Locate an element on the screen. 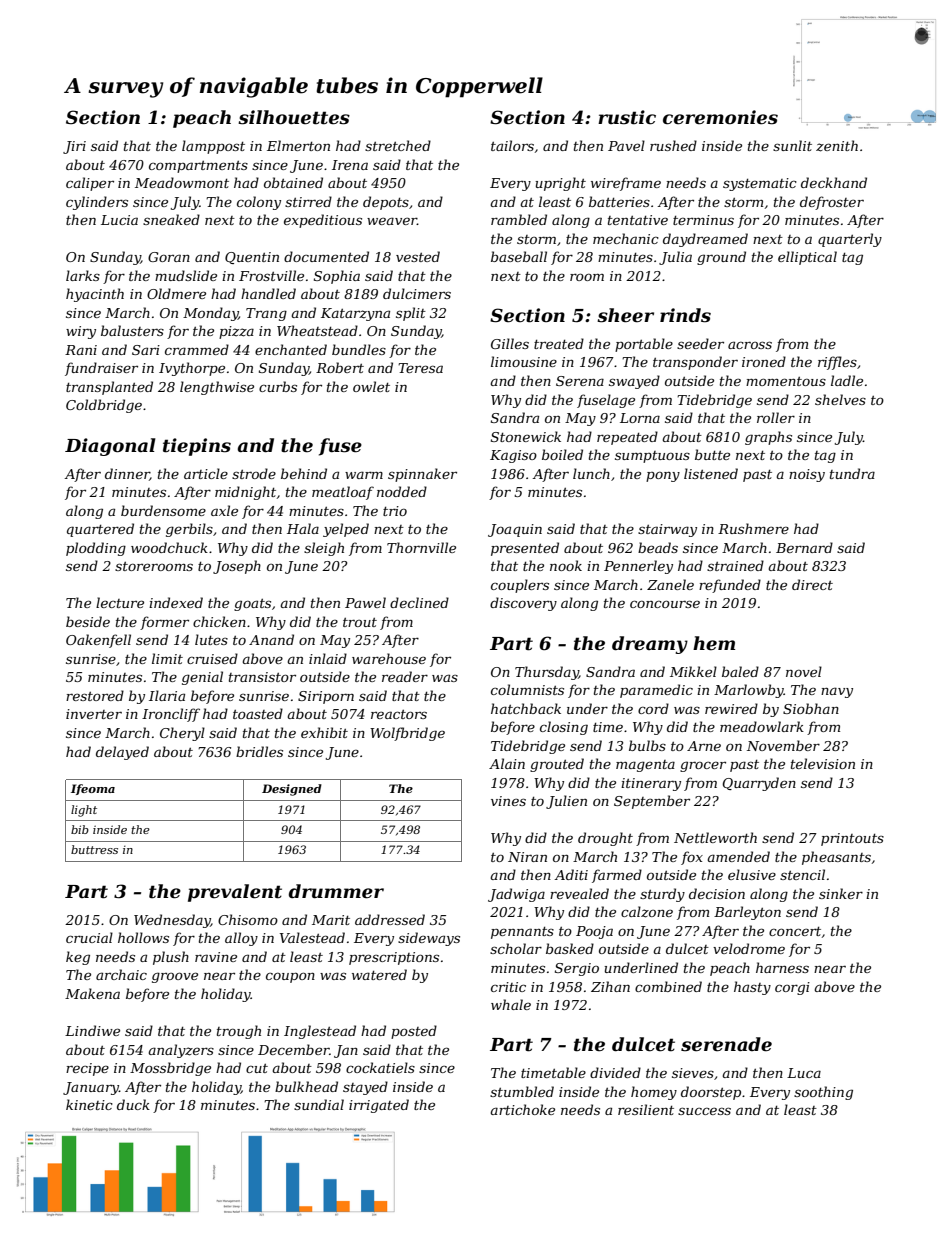  silhouettes is located at coordinates (294, 117).
